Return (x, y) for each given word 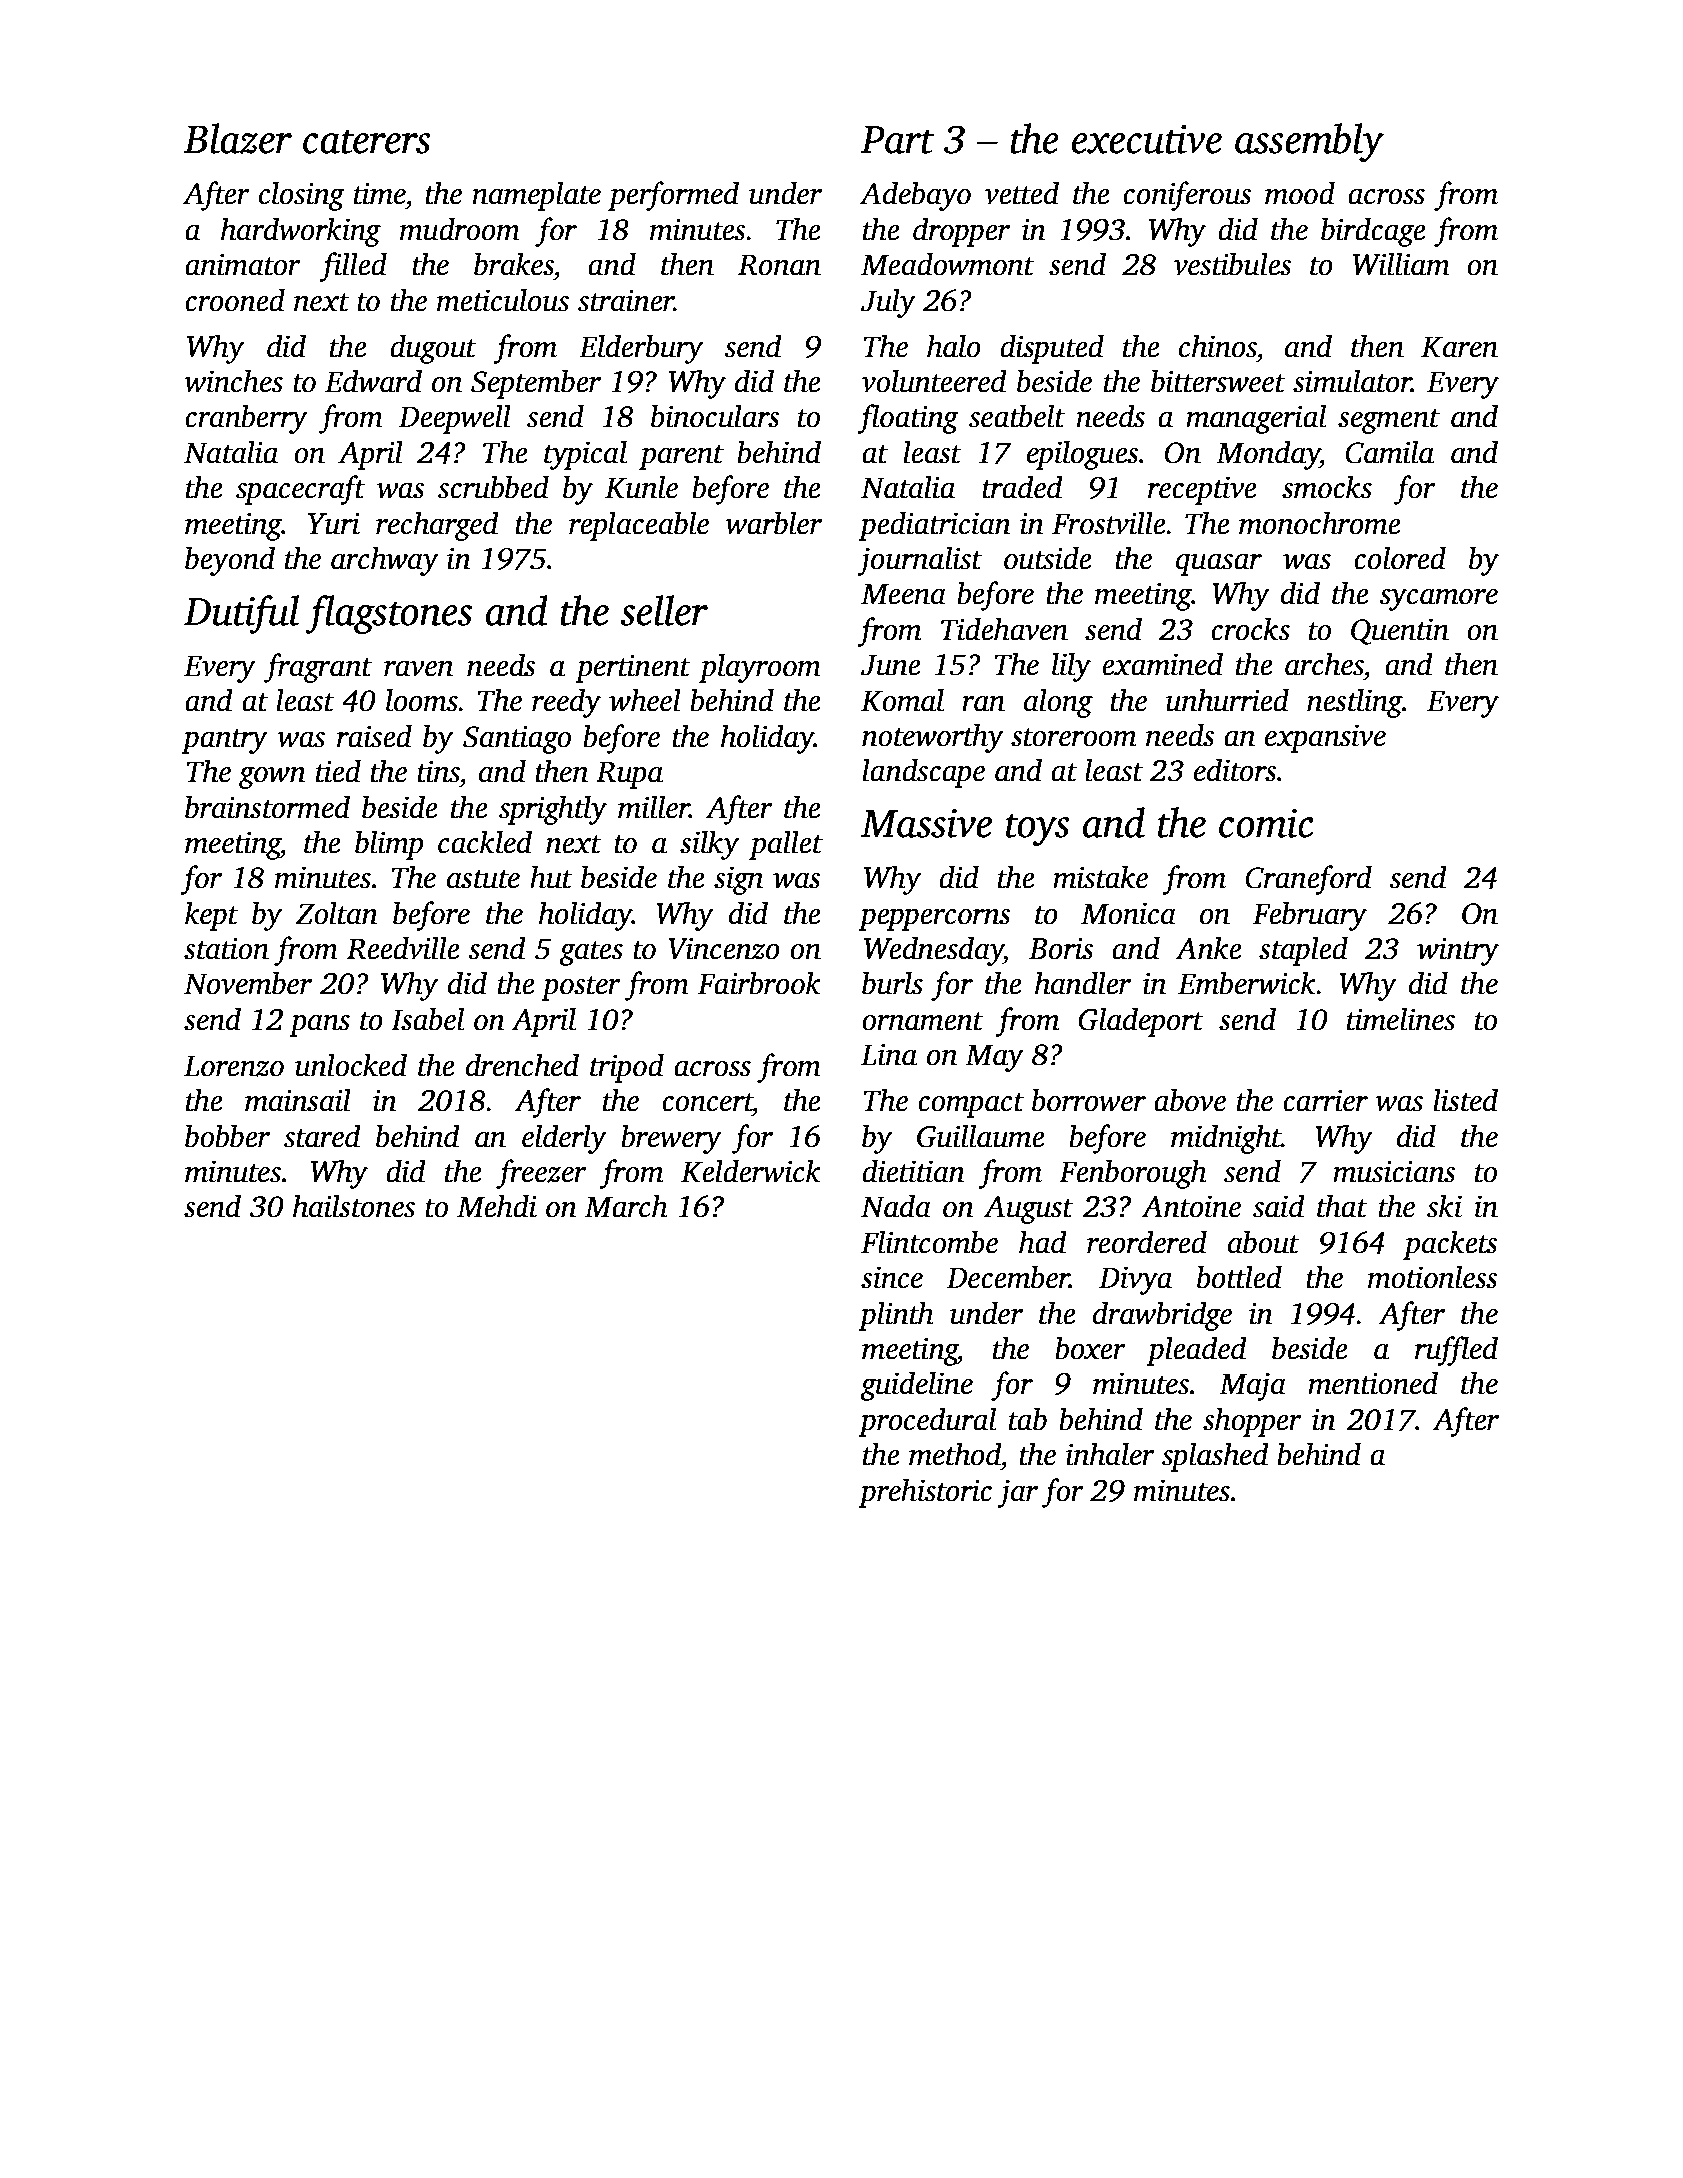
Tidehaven (1004, 629)
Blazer (238, 138)
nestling (1355, 703)
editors (1235, 770)
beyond (230, 561)
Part (897, 140)
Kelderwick (751, 1171)
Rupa (629, 775)
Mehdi (497, 1206)
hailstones (354, 1206)
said (1279, 1206)
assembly (1309, 142)
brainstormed (267, 807)
